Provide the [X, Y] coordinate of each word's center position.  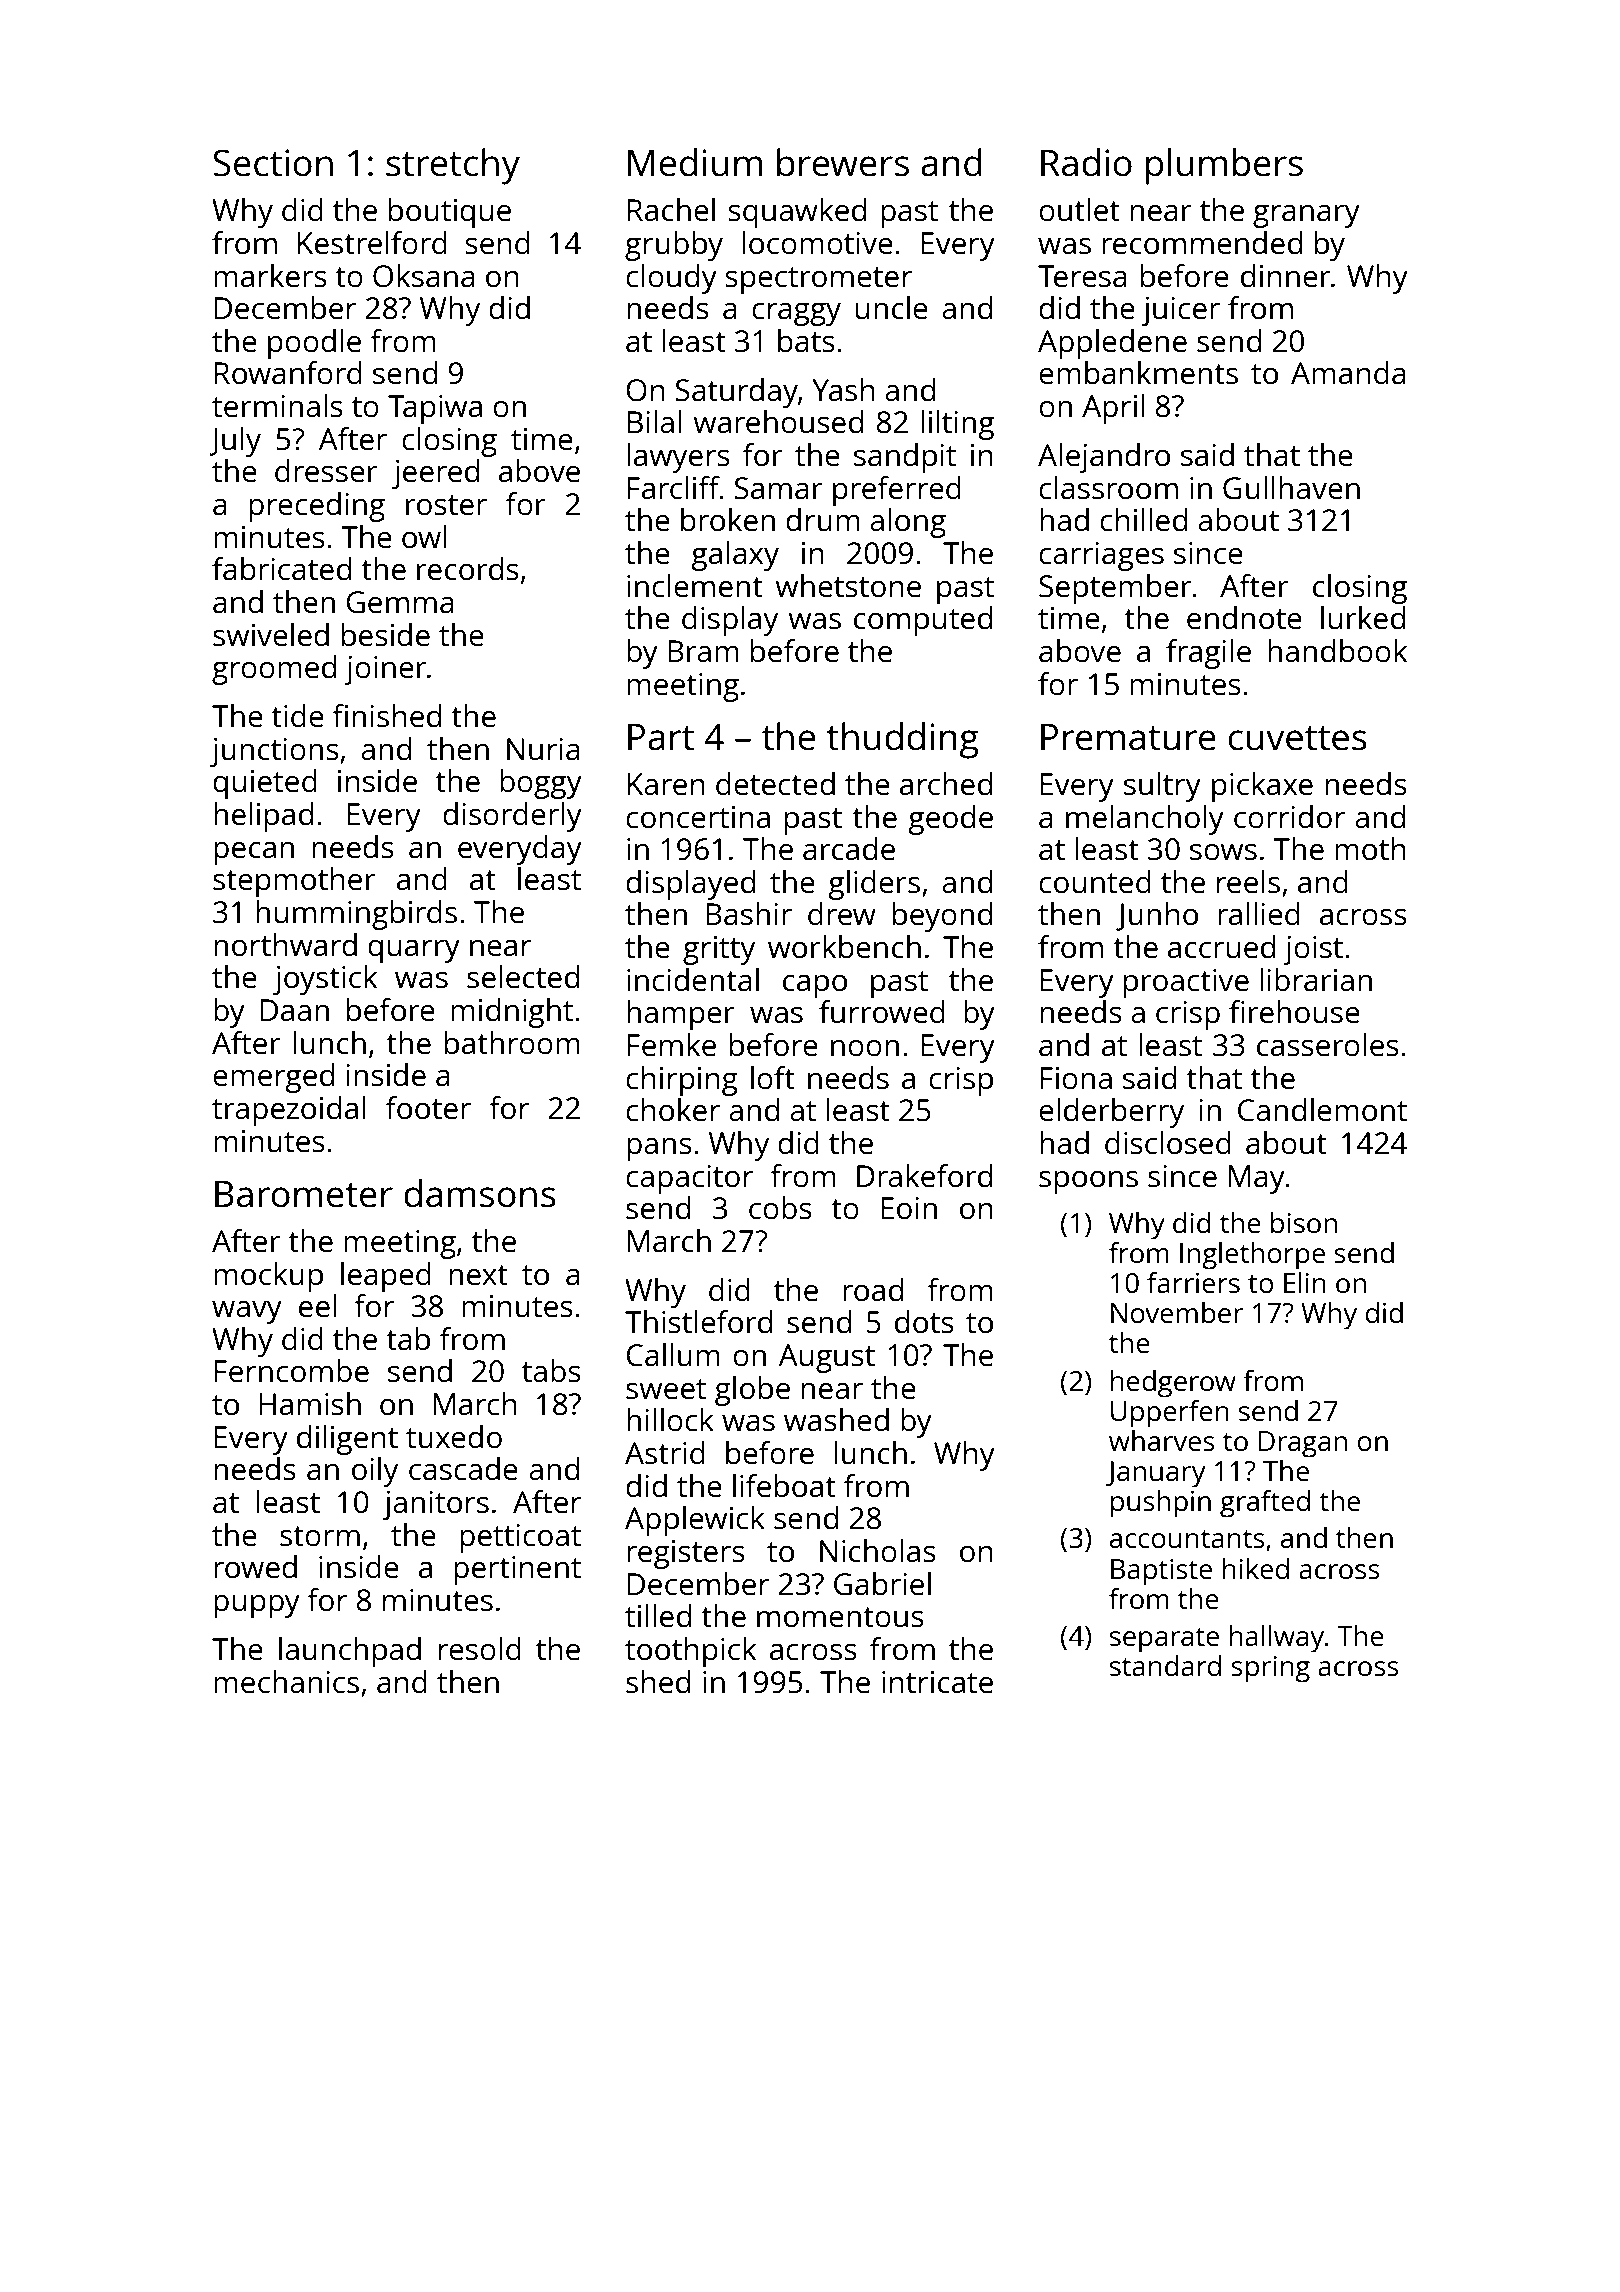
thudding [903, 740]
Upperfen [1170, 1414]
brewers [843, 162]
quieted [265, 784]
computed [923, 621]
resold [480, 1649]
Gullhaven [1291, 488]
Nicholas [878, 1551]
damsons [480, 1193]
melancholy [1145, 820]
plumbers [1224, 166]
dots [924, 1322]
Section [273, 163]
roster [446, 505]
